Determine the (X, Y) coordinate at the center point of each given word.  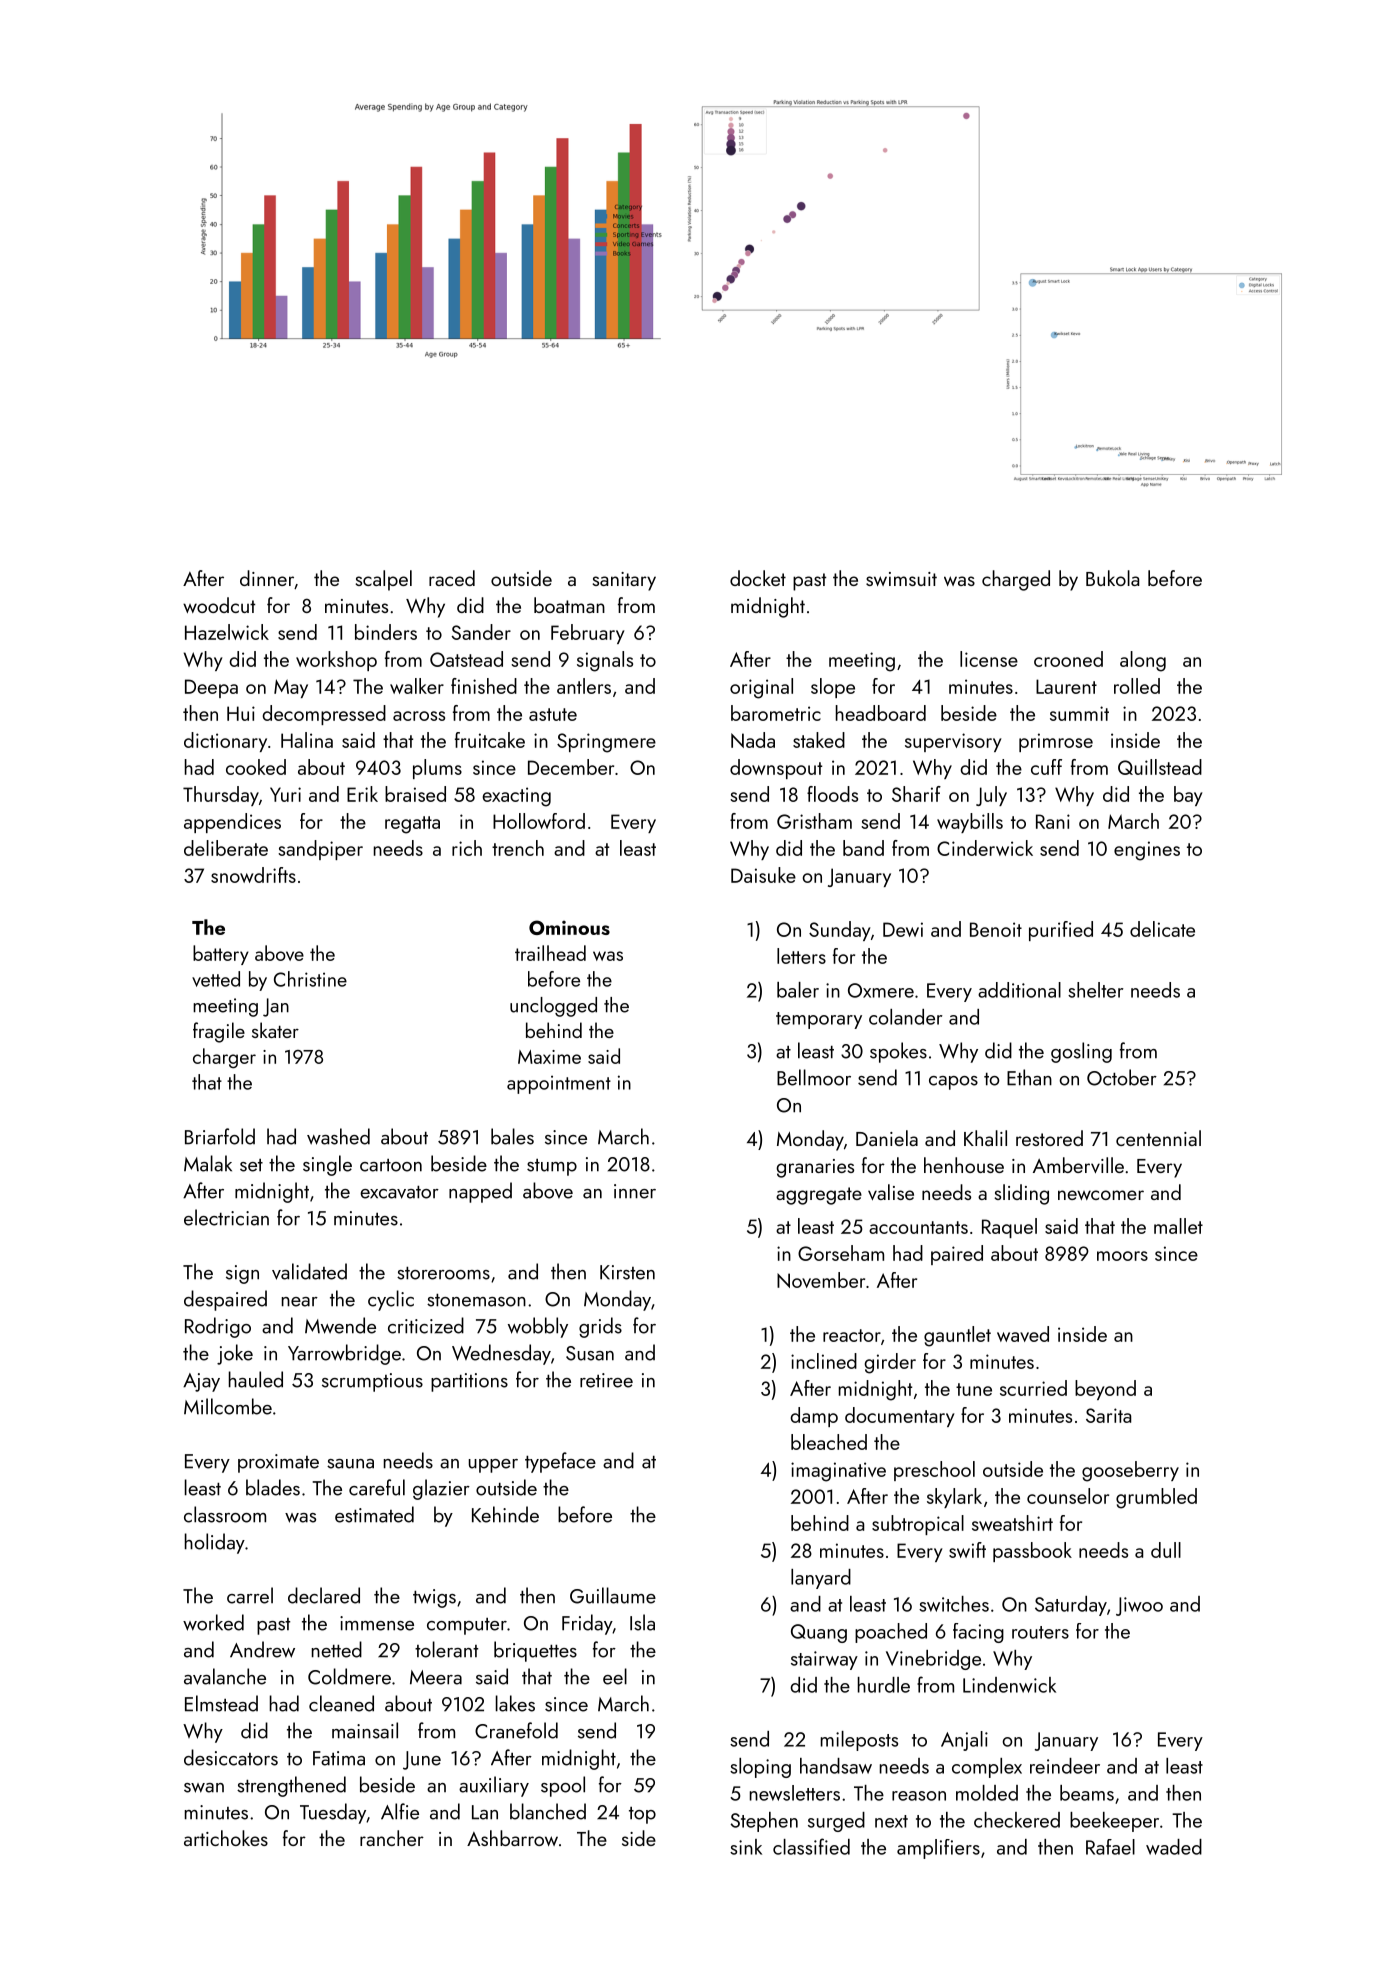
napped (480, 1192)
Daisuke (763, 875)
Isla (642, 1622)
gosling (1081, 1052)
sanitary (624, 581)
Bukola (1112, 578)
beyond (1105, 1390)
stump (552, 1167)
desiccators (231, 1757)
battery (221, 955)
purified (1061, 931)
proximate (278, 1463)
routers (1040, 1632)
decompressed (324, 715)
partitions (469, 1382)
